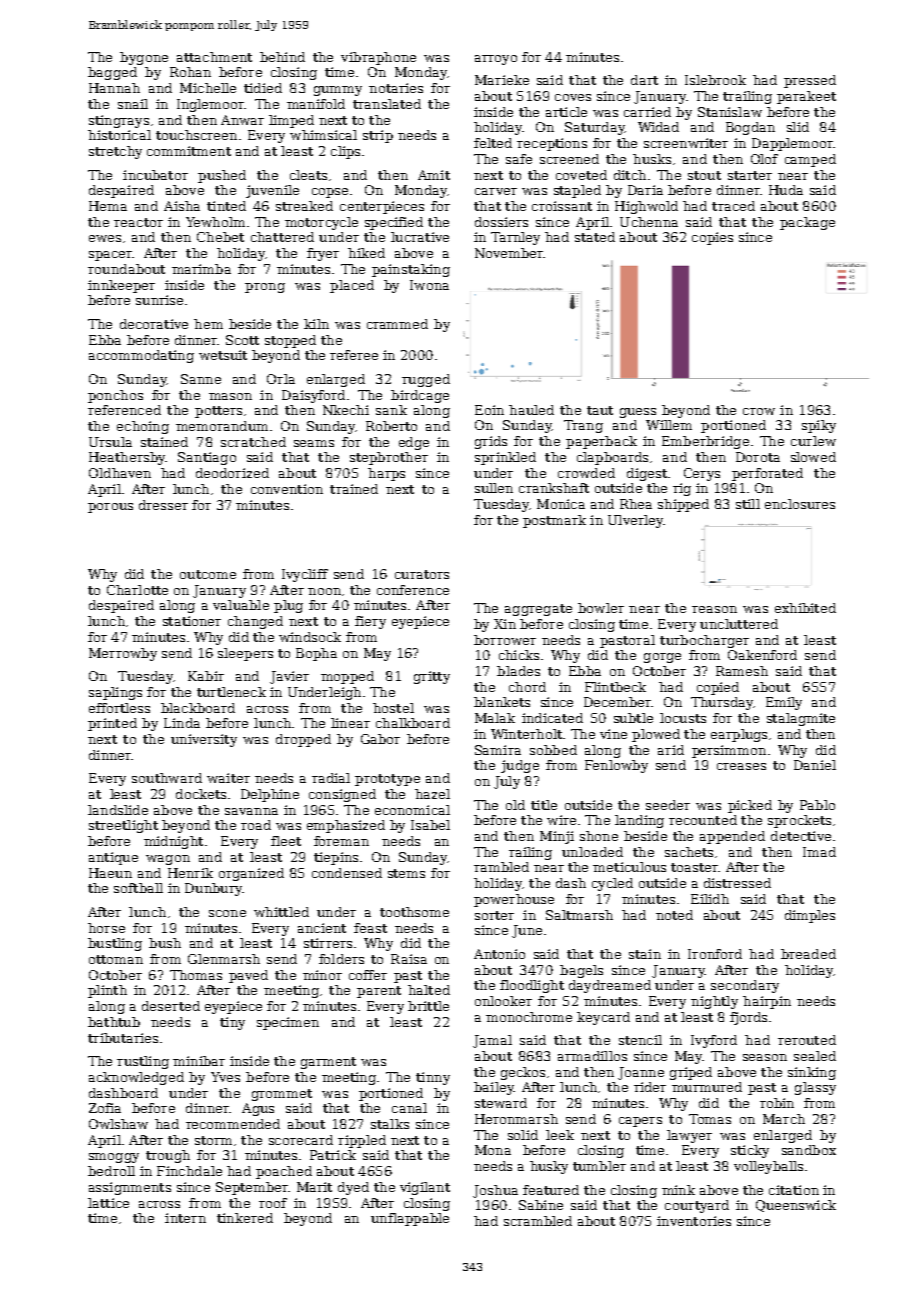 This screenshot has height=1308, width=924. What do you see at coordinates (397, 324) in the screenshot?
I see `crammed` at bounding box center [397, 324].
